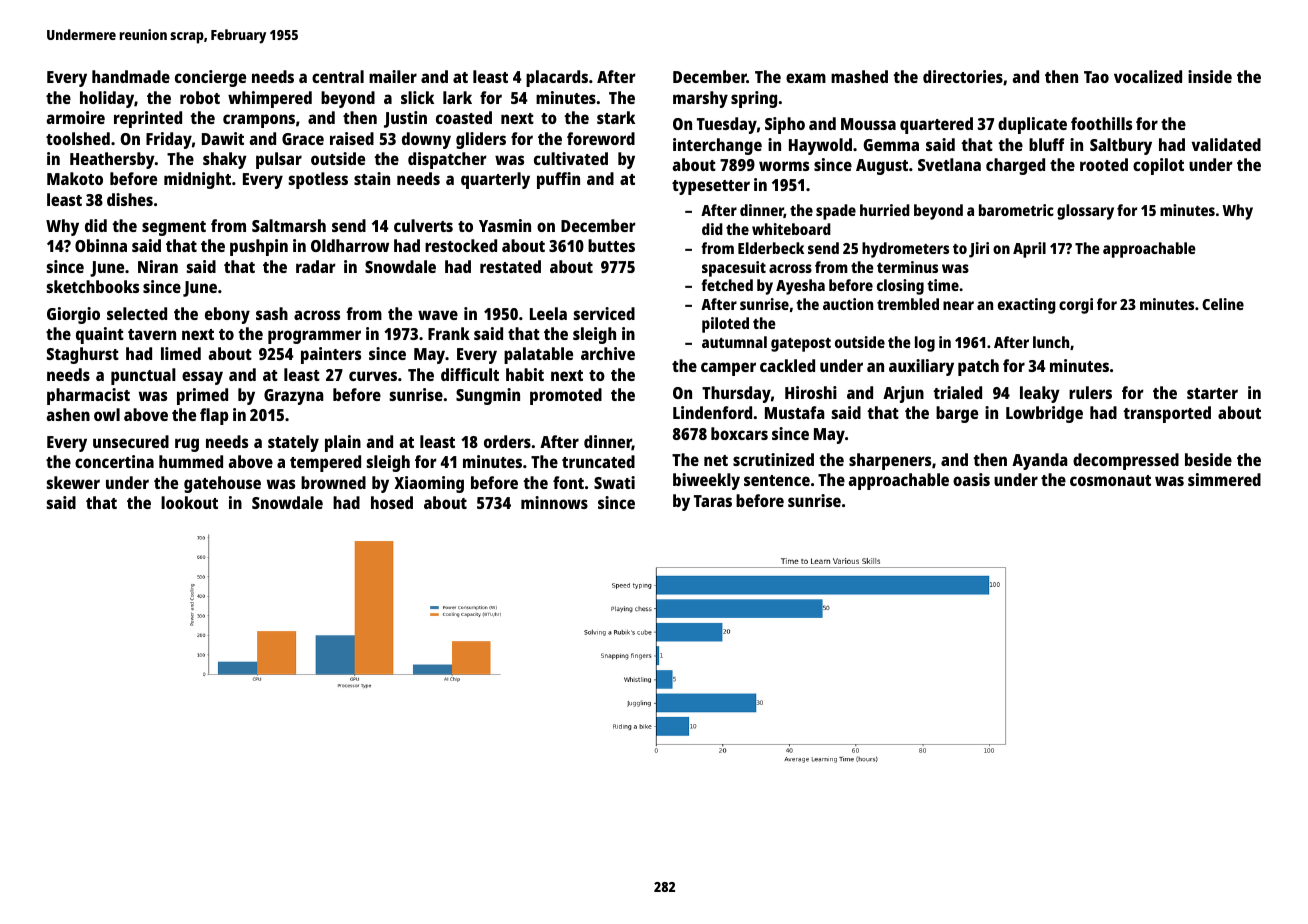 This screenshot has height=924, width=1308. Describe the element at coordinates (725, 325) in the screenshot. I see `piloted` at that location.
